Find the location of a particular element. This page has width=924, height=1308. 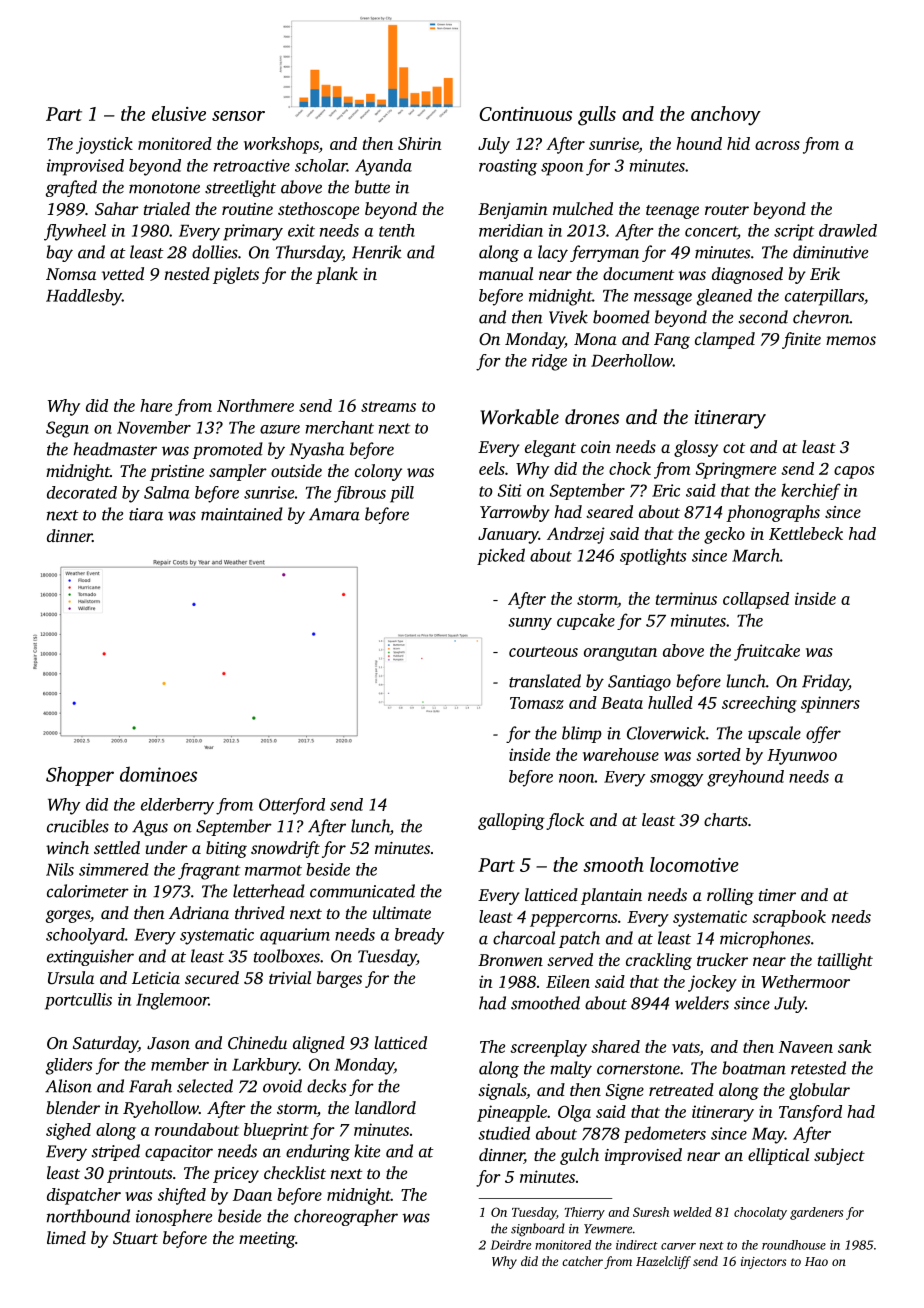

elusive is located at coordinates (179, 113).
